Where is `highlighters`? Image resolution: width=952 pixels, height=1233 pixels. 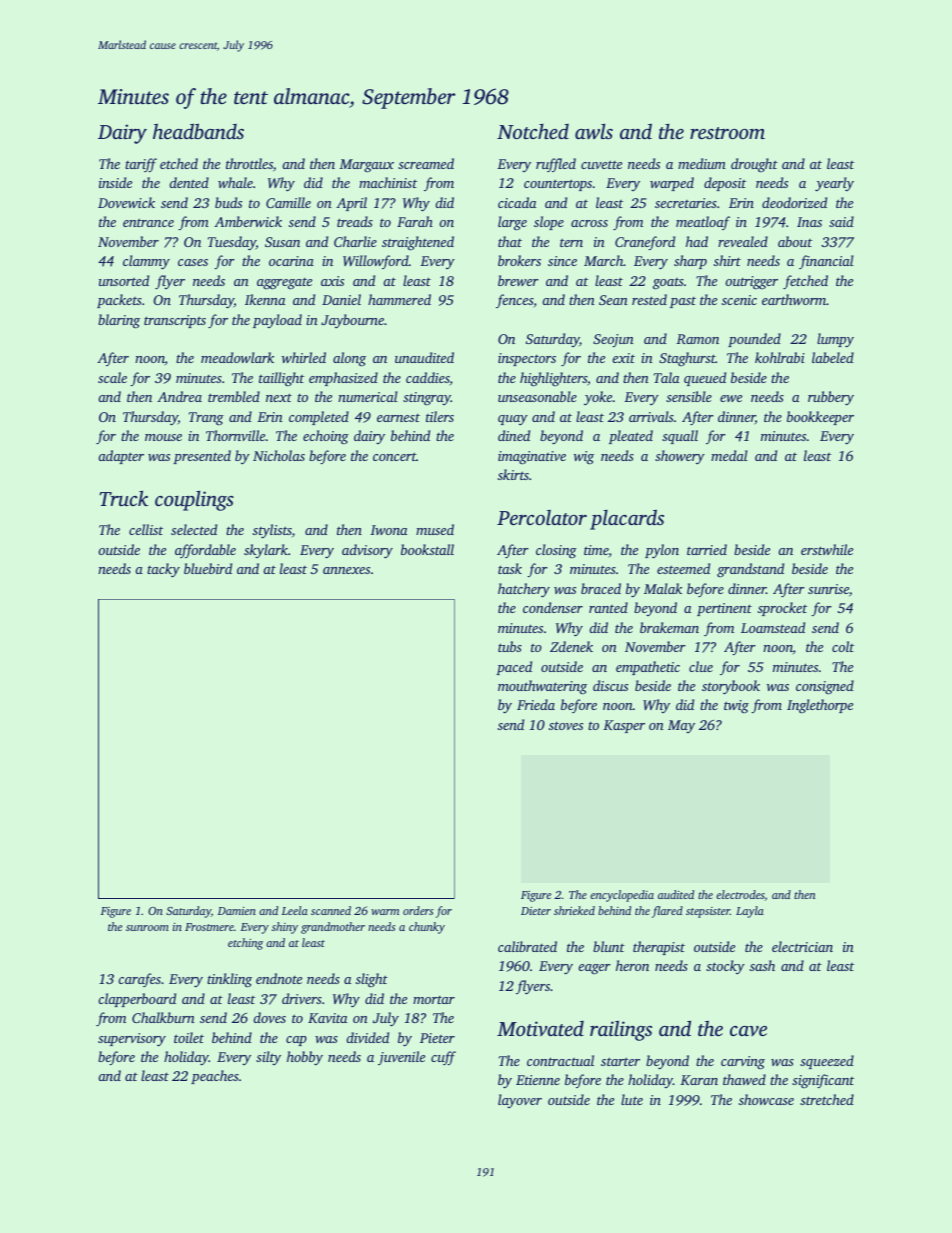 highlighters is located at coordinates (553, 379).
